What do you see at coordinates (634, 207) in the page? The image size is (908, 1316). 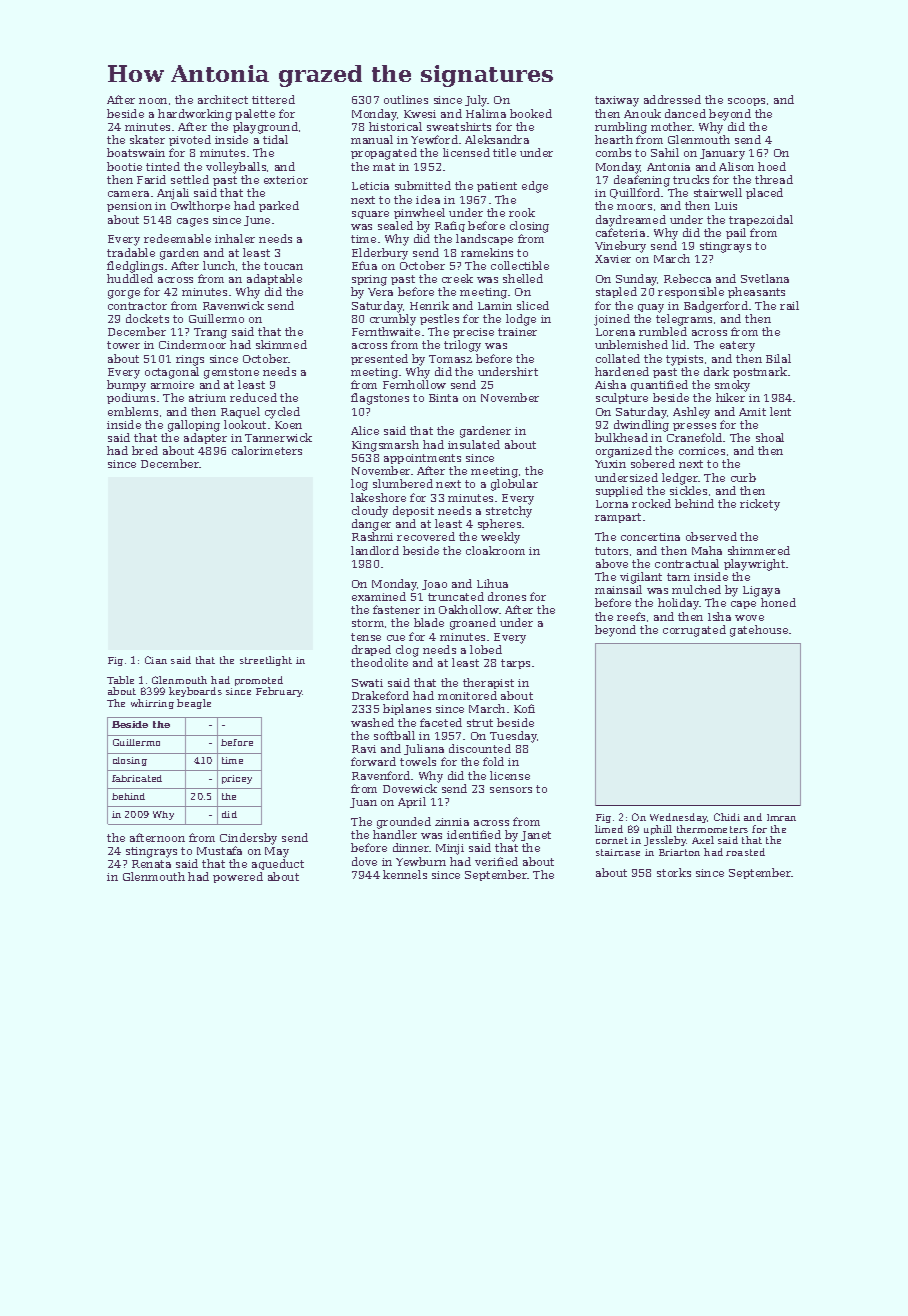 I see `moors` at bounding box center [634, 207].
